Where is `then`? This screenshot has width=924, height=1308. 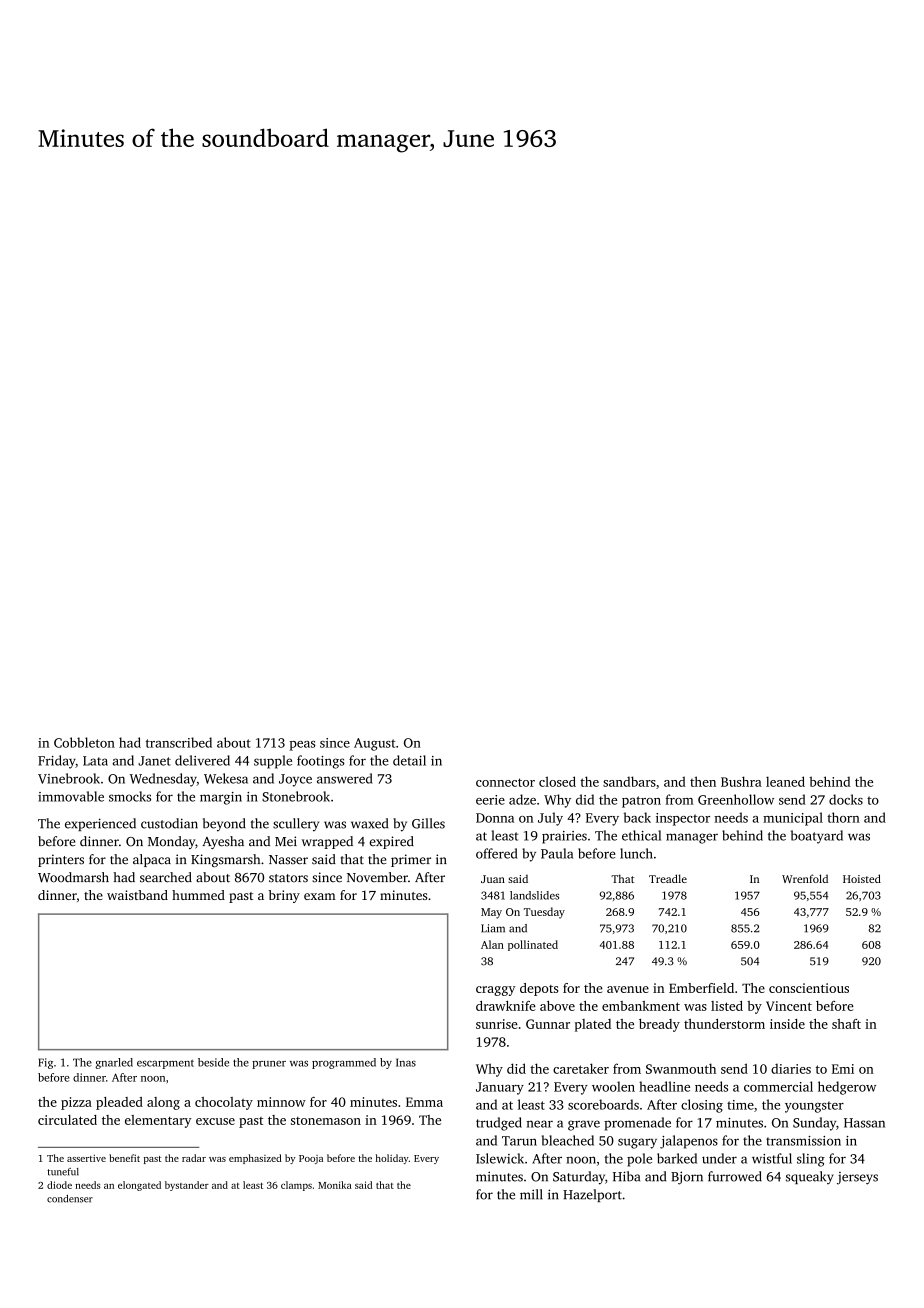 then is located at coordinates (703, 781).
